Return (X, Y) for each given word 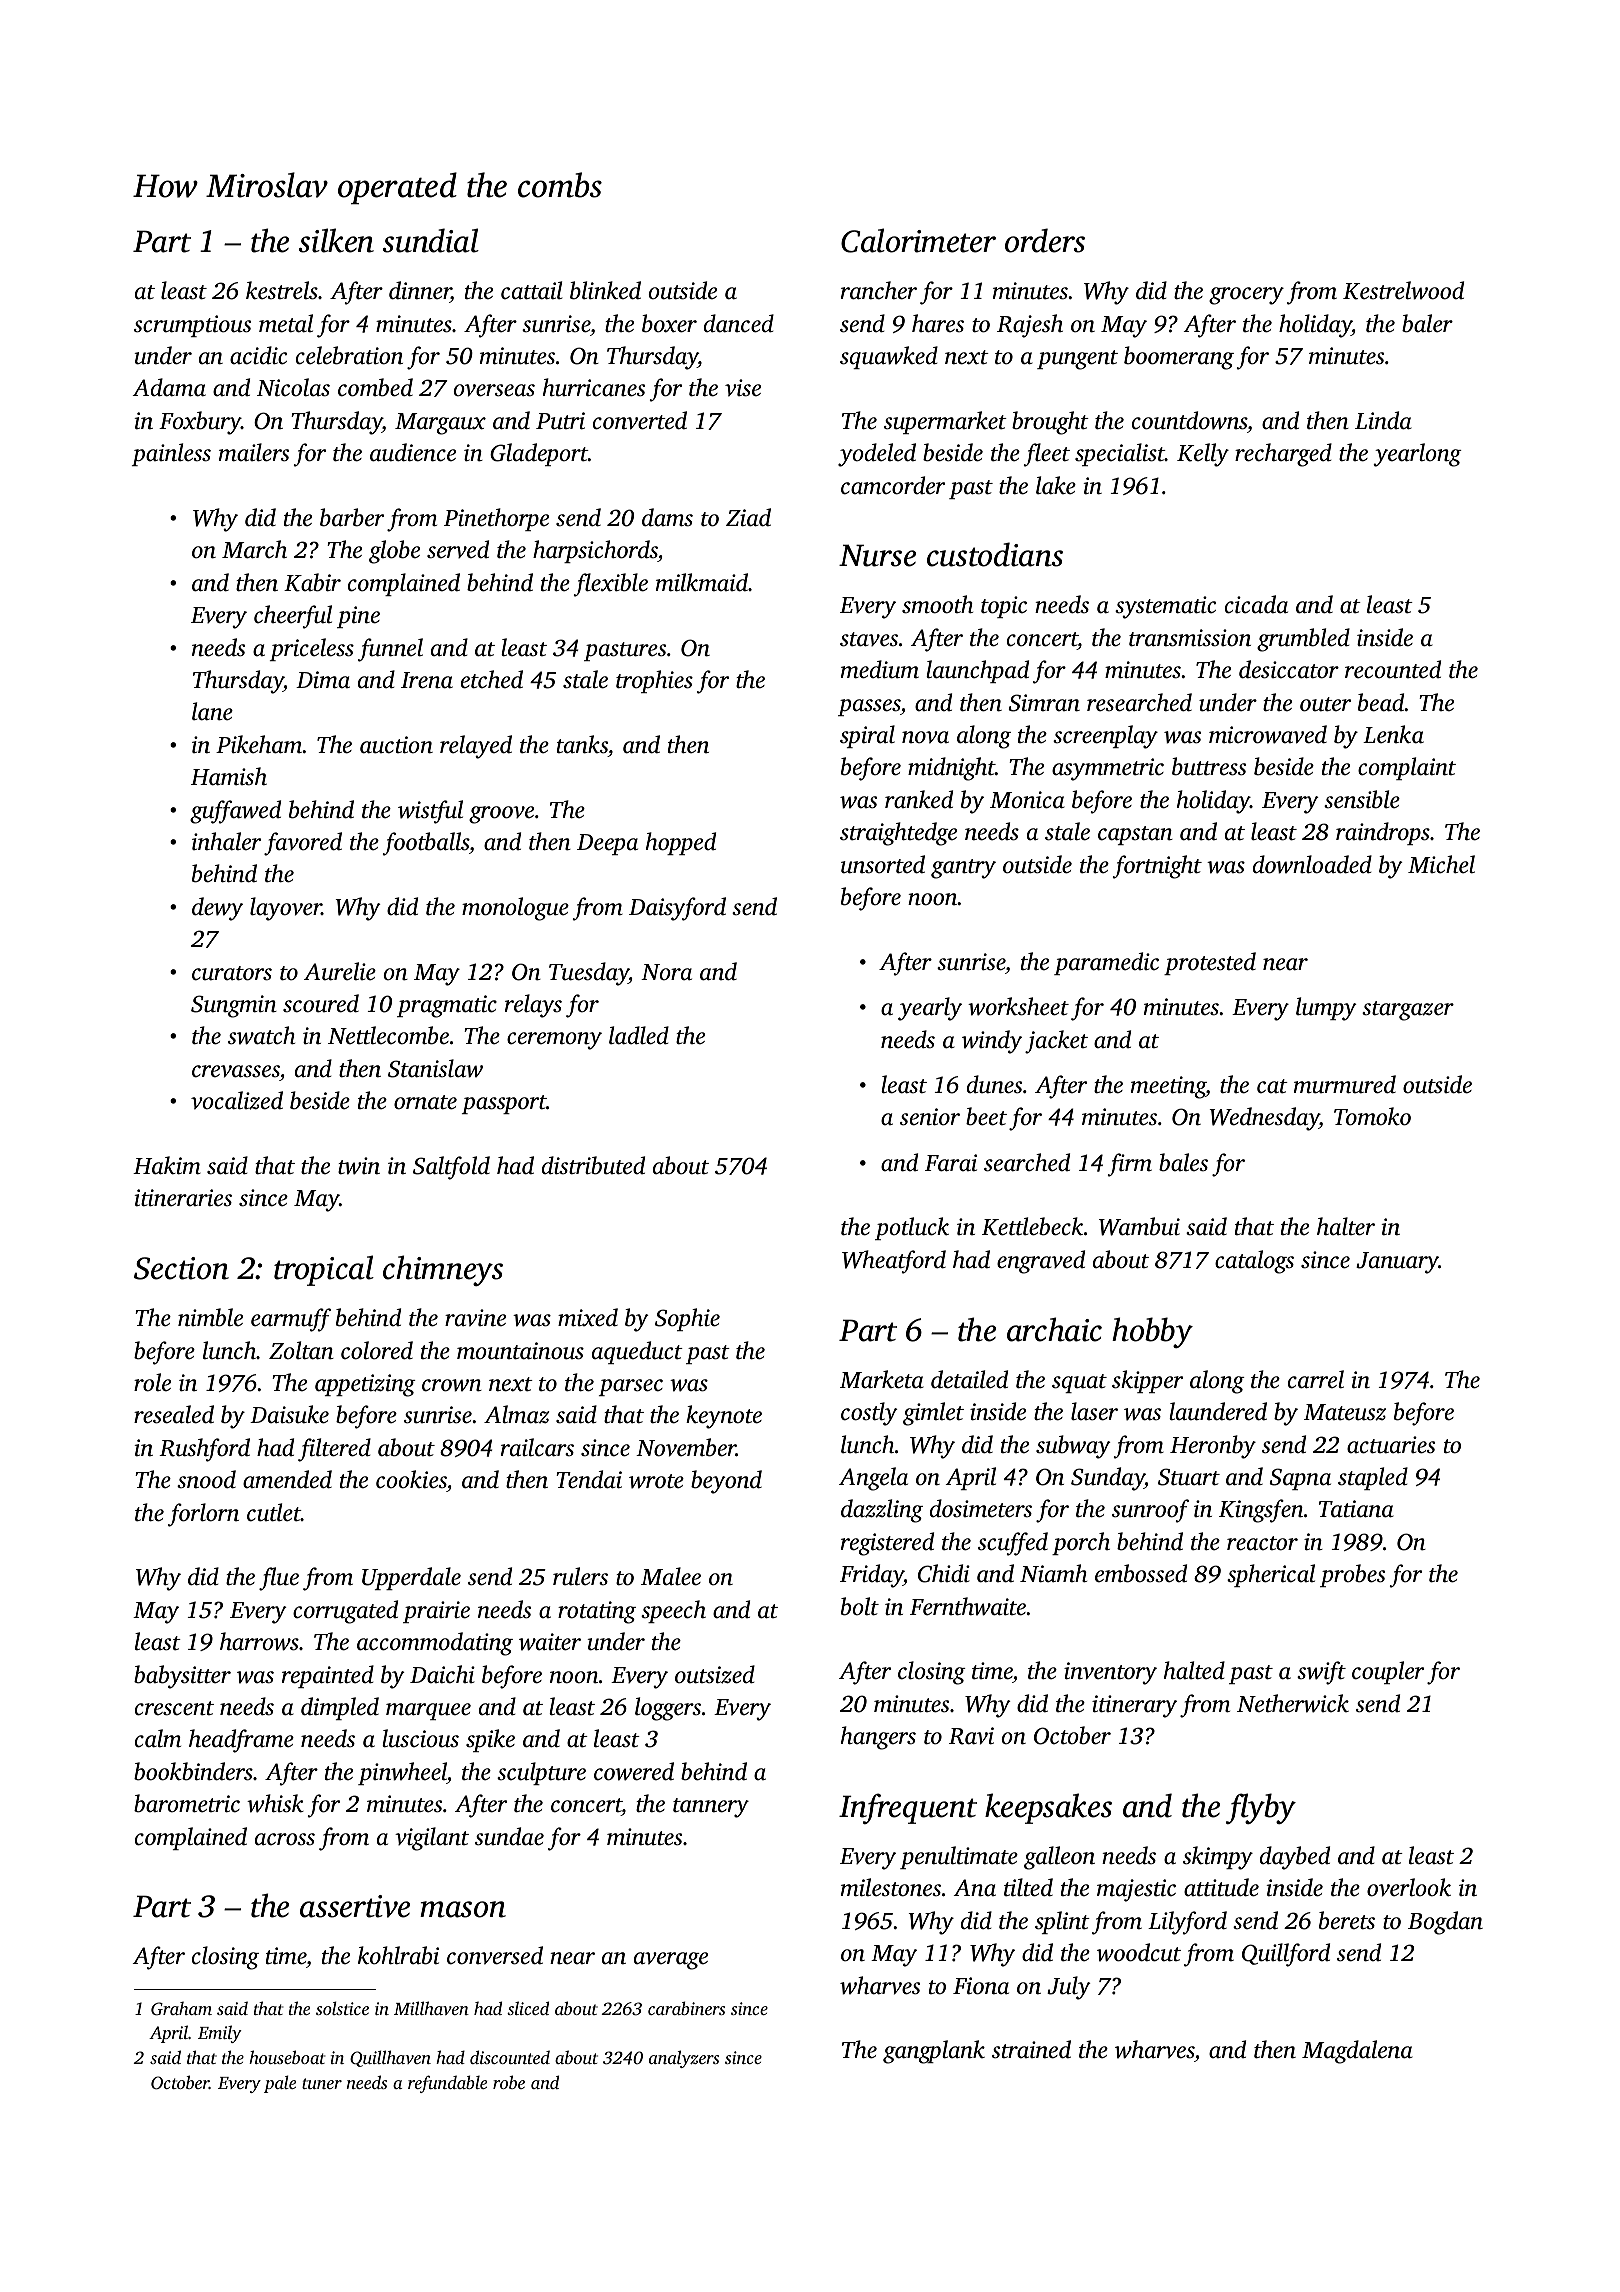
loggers (668, 1709)
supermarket (945, 422)
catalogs (1254, 1262)
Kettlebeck (1032, 1226)
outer (1325, 704)
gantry (963, 869)
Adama (169, 387)
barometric (187, 1803)
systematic (1165, 607)
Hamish (229, 776)
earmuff (291, 1320)
